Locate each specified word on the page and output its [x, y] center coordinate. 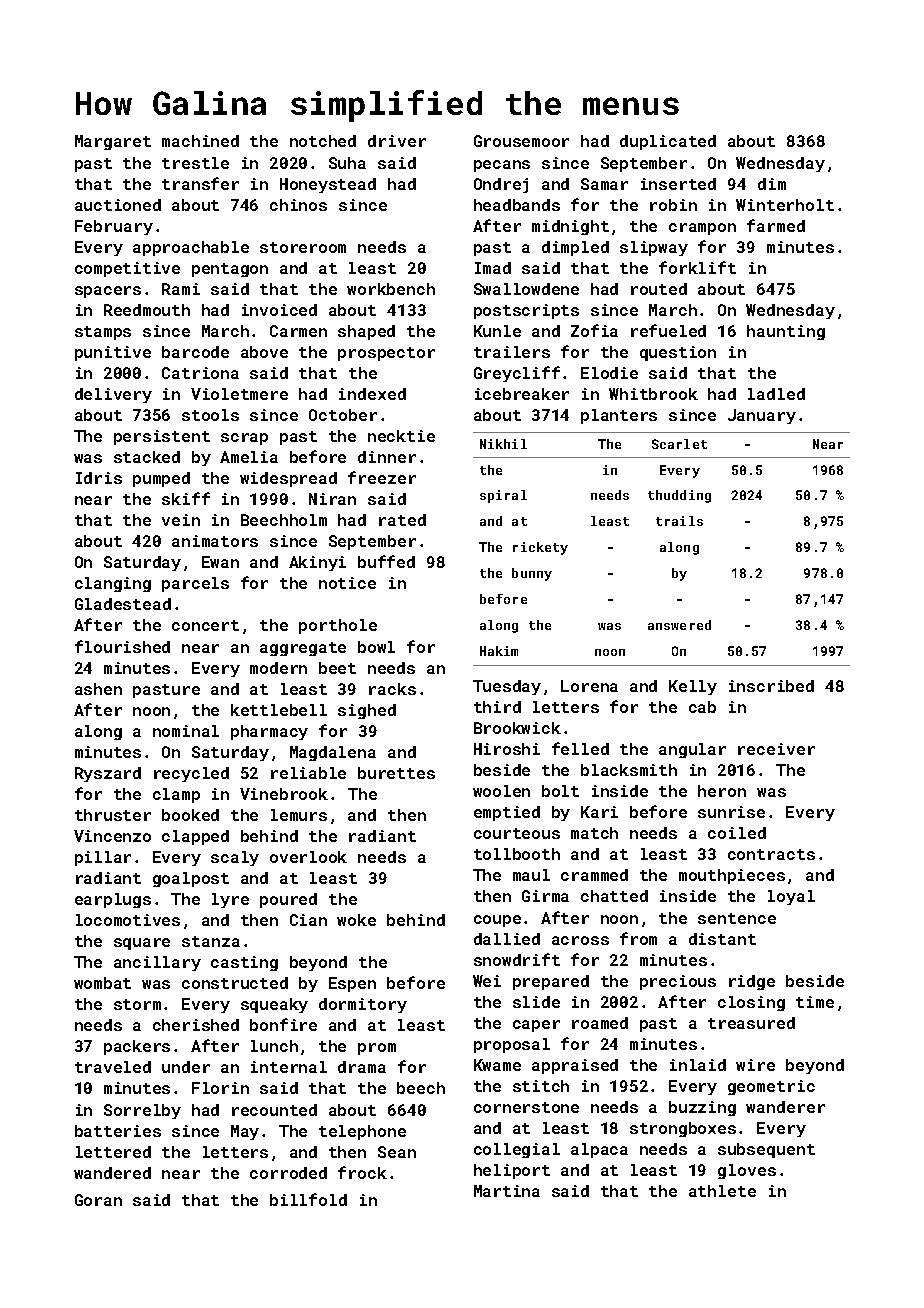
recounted [274, 1110]
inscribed [771, 686]
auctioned [118, 205]
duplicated [668, 142]
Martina [507, 1191]
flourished [122, 646]
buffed [386, 561]
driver [397, 141]
